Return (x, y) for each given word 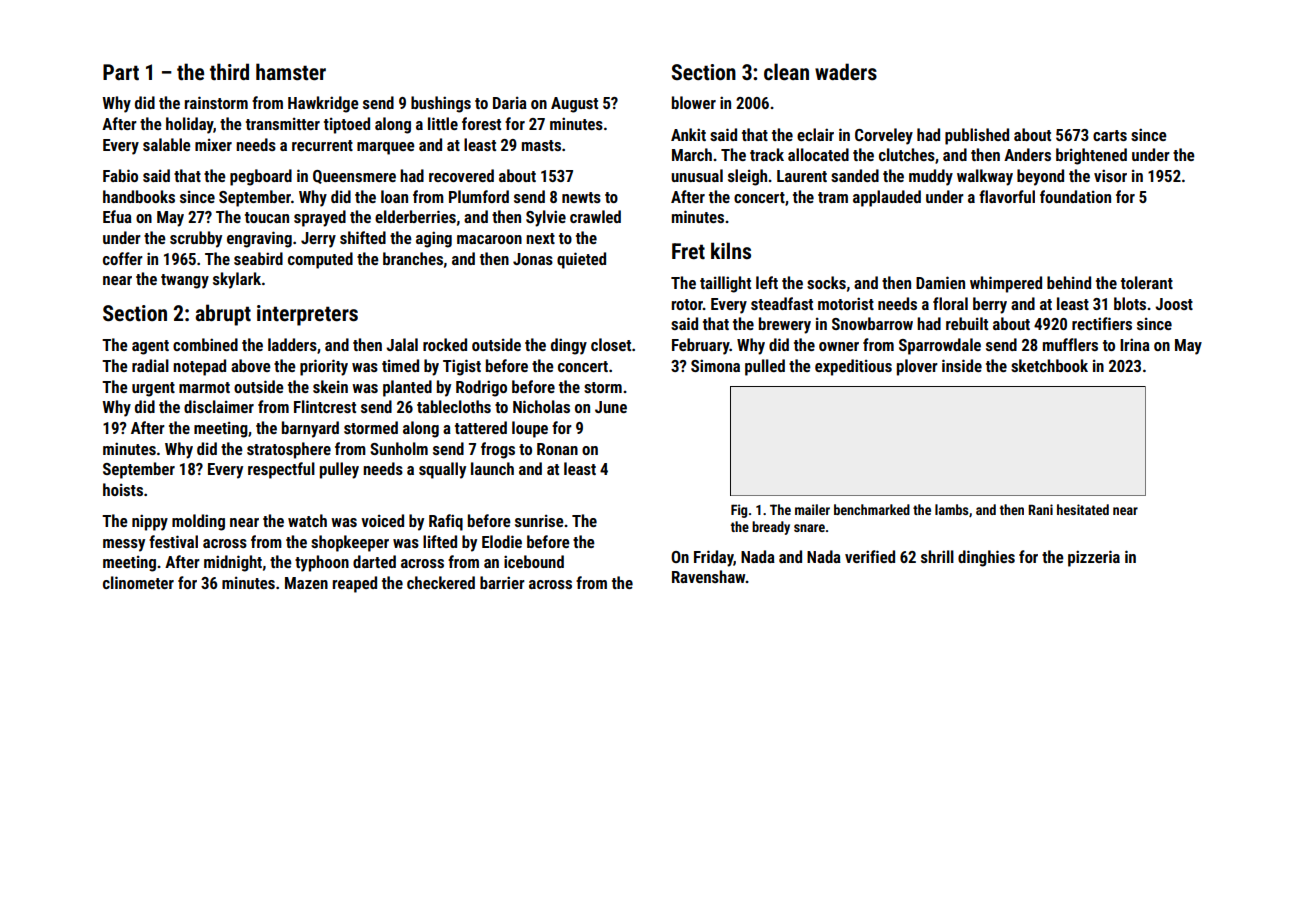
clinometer (138, 582)
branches (413, 258)
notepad (199, 367)
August (574, 105)
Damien (940, 282)
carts (1110, 135)
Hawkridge (323, 104)
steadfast (782, 303)
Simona (715, 365)
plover (917, 367)
